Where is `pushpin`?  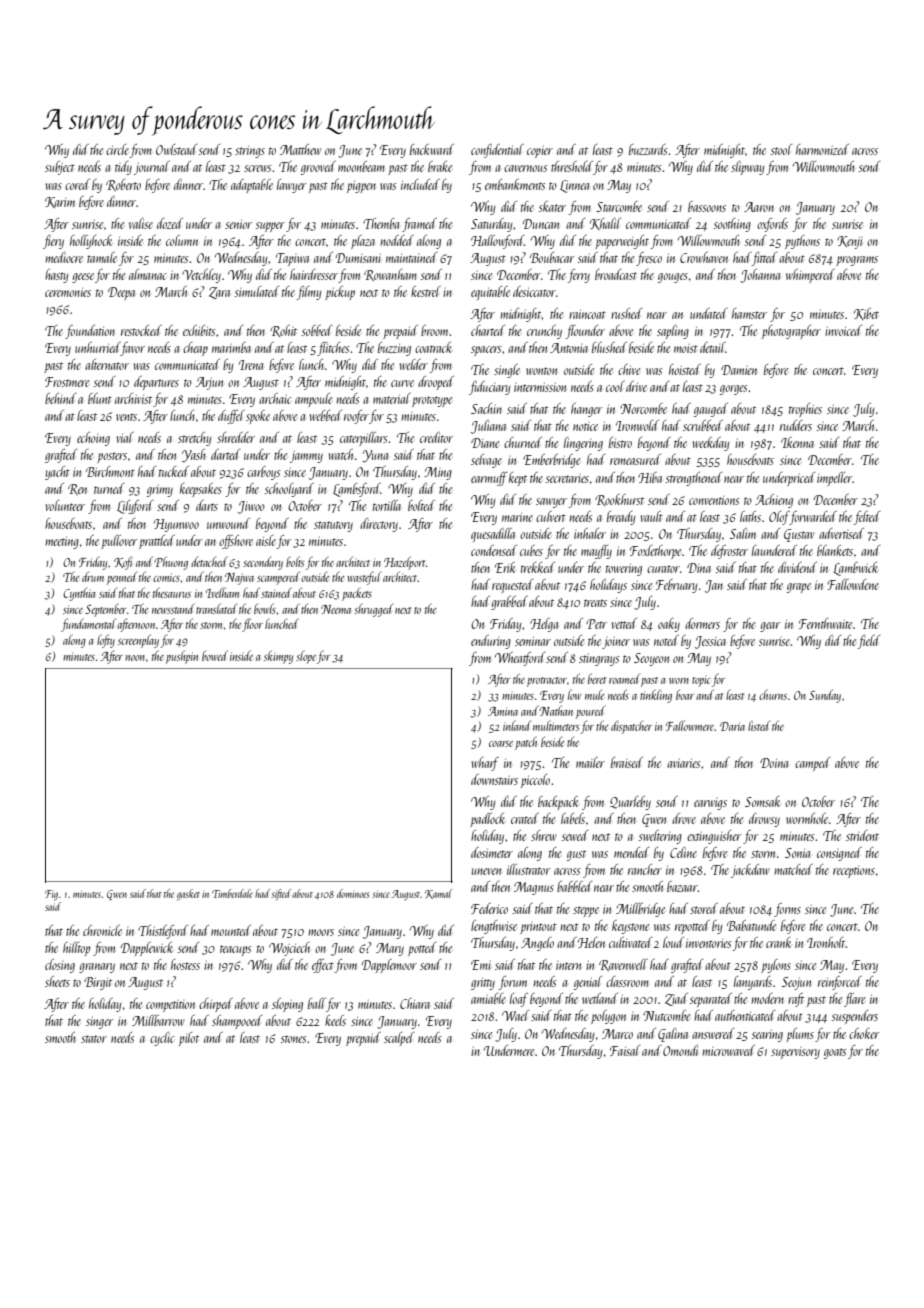 pushpin is located at coordinates (182, 657).
